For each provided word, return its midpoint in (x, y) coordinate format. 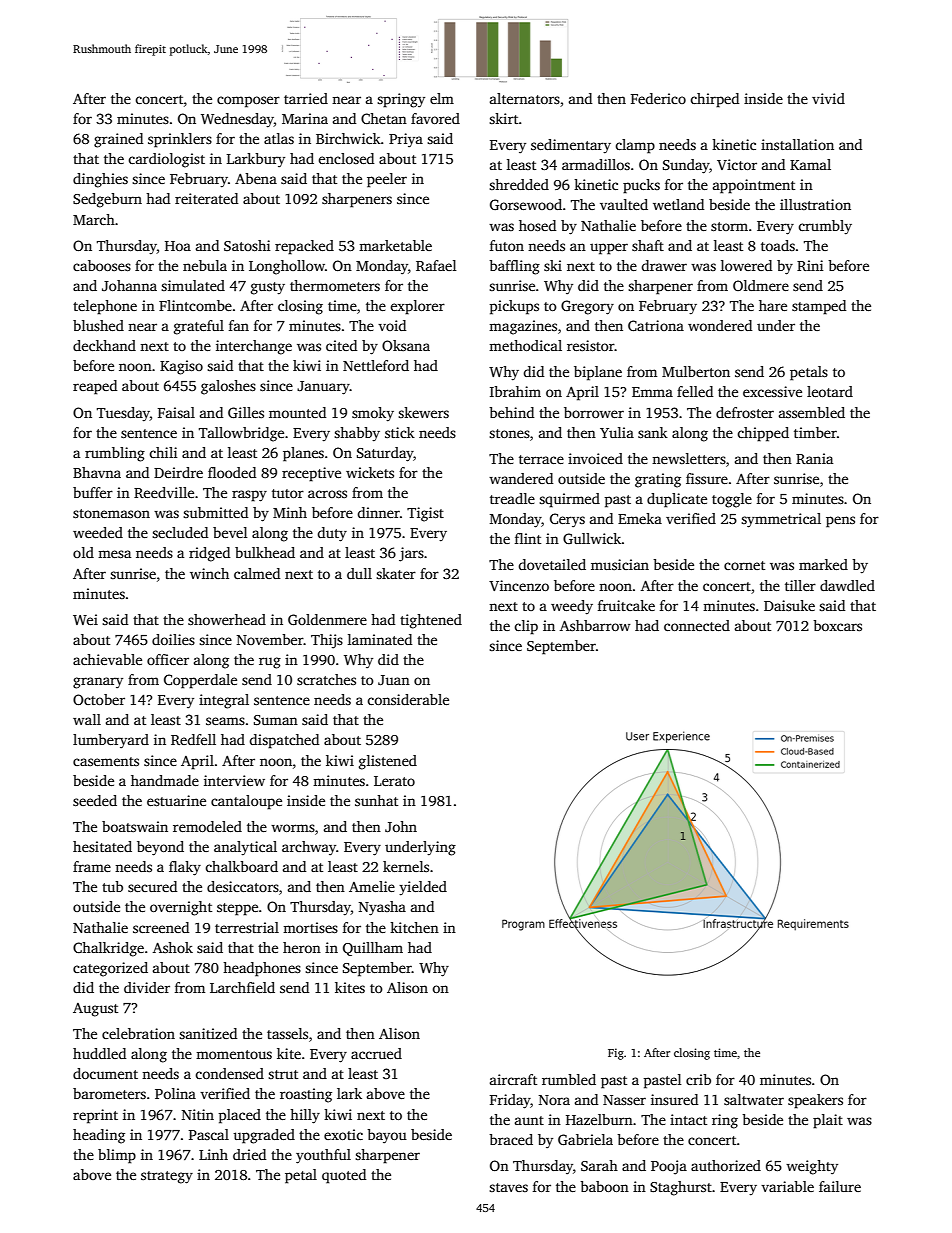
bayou (387, 1136)
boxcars (837, 625)
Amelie (372, 886)
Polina (175, 1093)
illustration (815, 204)
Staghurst (681, 1188)
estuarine (176, 800)
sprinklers (180, 140)
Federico (658, 98)
